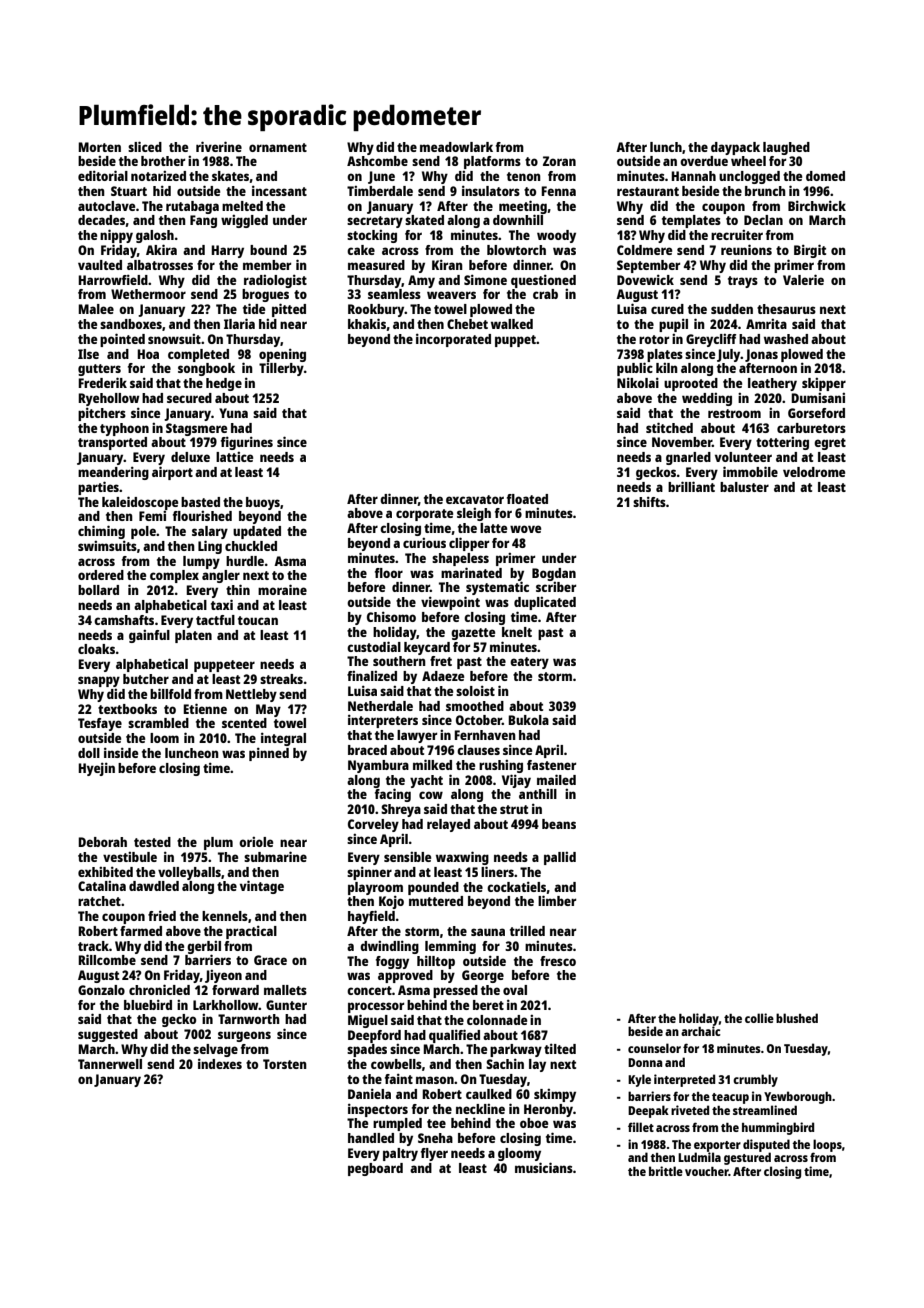 The image size is (924, 1308). Describe the element at coordinates (810, 251) in the image. I see `Birgit` at that location.
